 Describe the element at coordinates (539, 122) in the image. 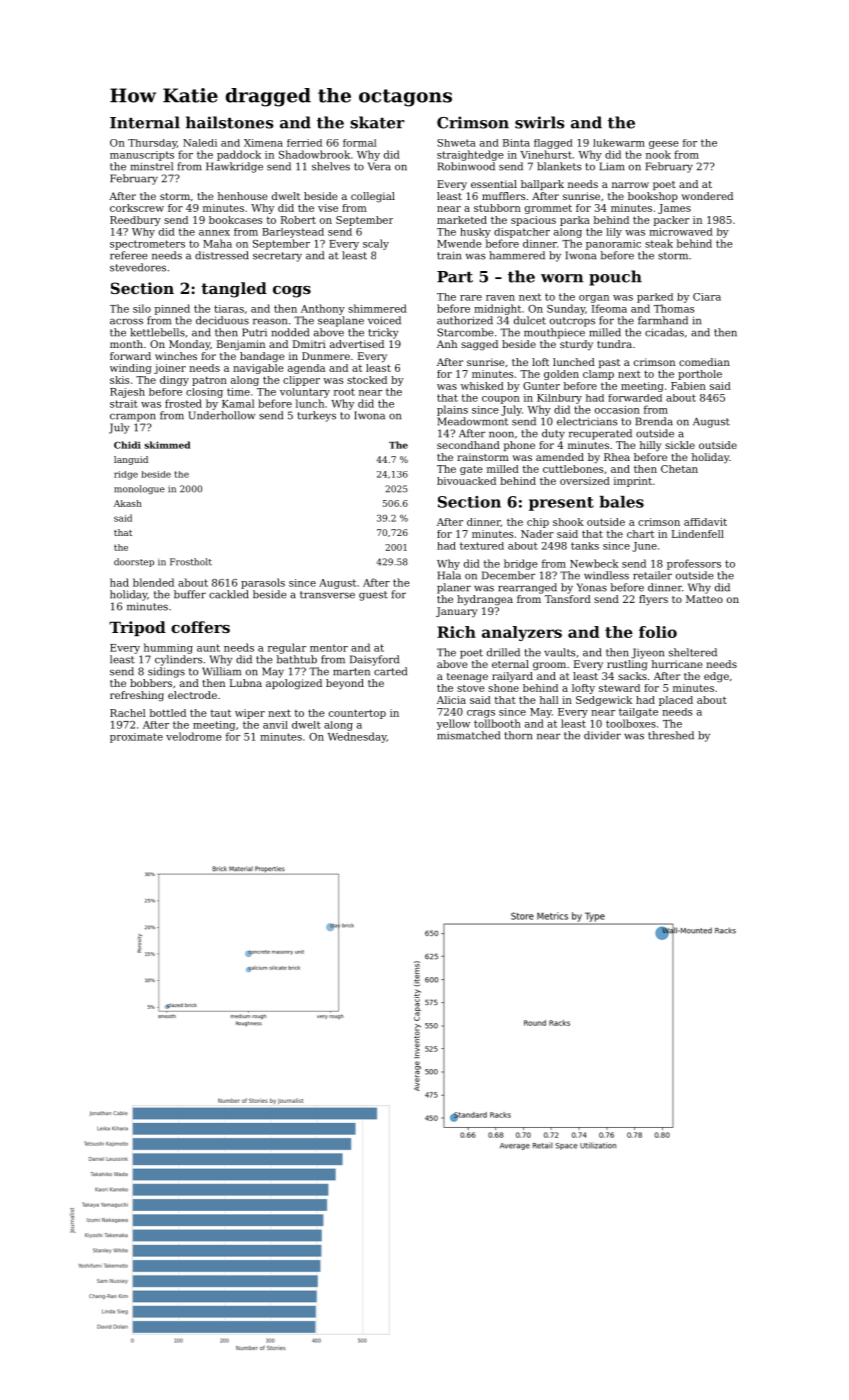

I see `swirls` at that location.
